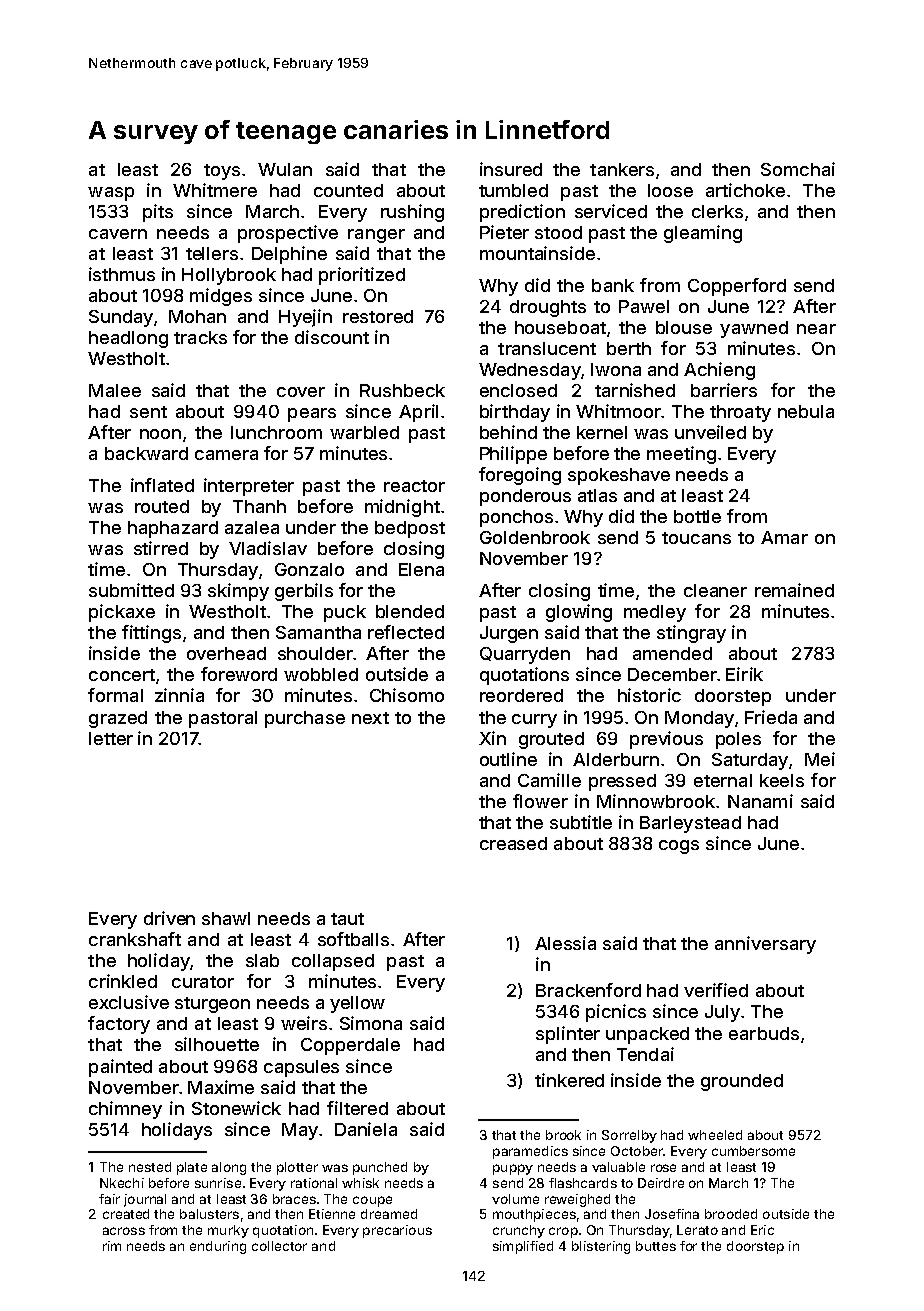 This image has width=924, height=1311. What do you see at coordinates (765, 945) in the image?
I see `anniversary` at bounding box center [765, 945].
